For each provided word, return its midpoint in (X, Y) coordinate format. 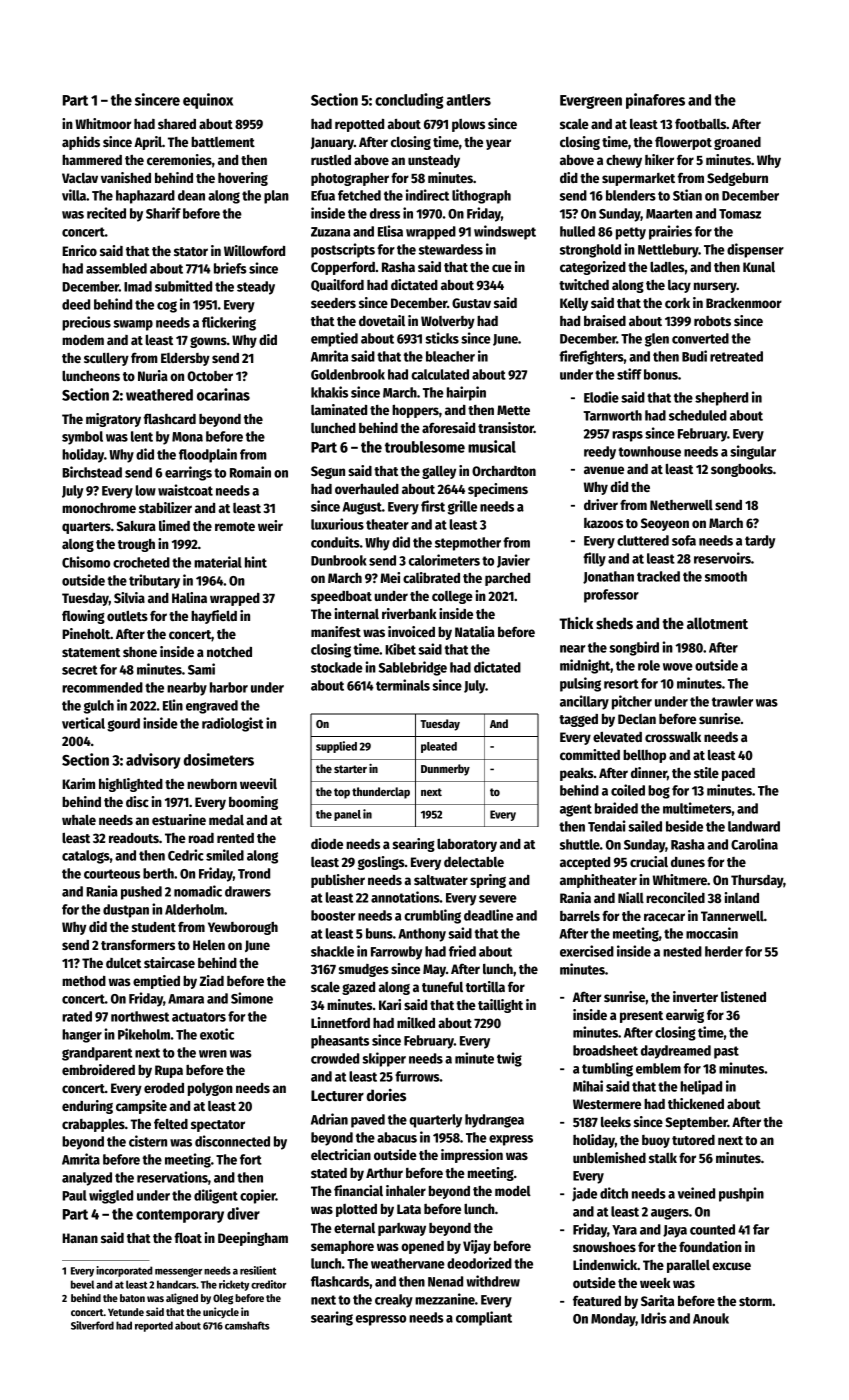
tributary (154, 581)
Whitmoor (103, 123)
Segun (328, 472)
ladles (667, 266)
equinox (208, 101)
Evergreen (591, 102)
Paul (74, 1195)
